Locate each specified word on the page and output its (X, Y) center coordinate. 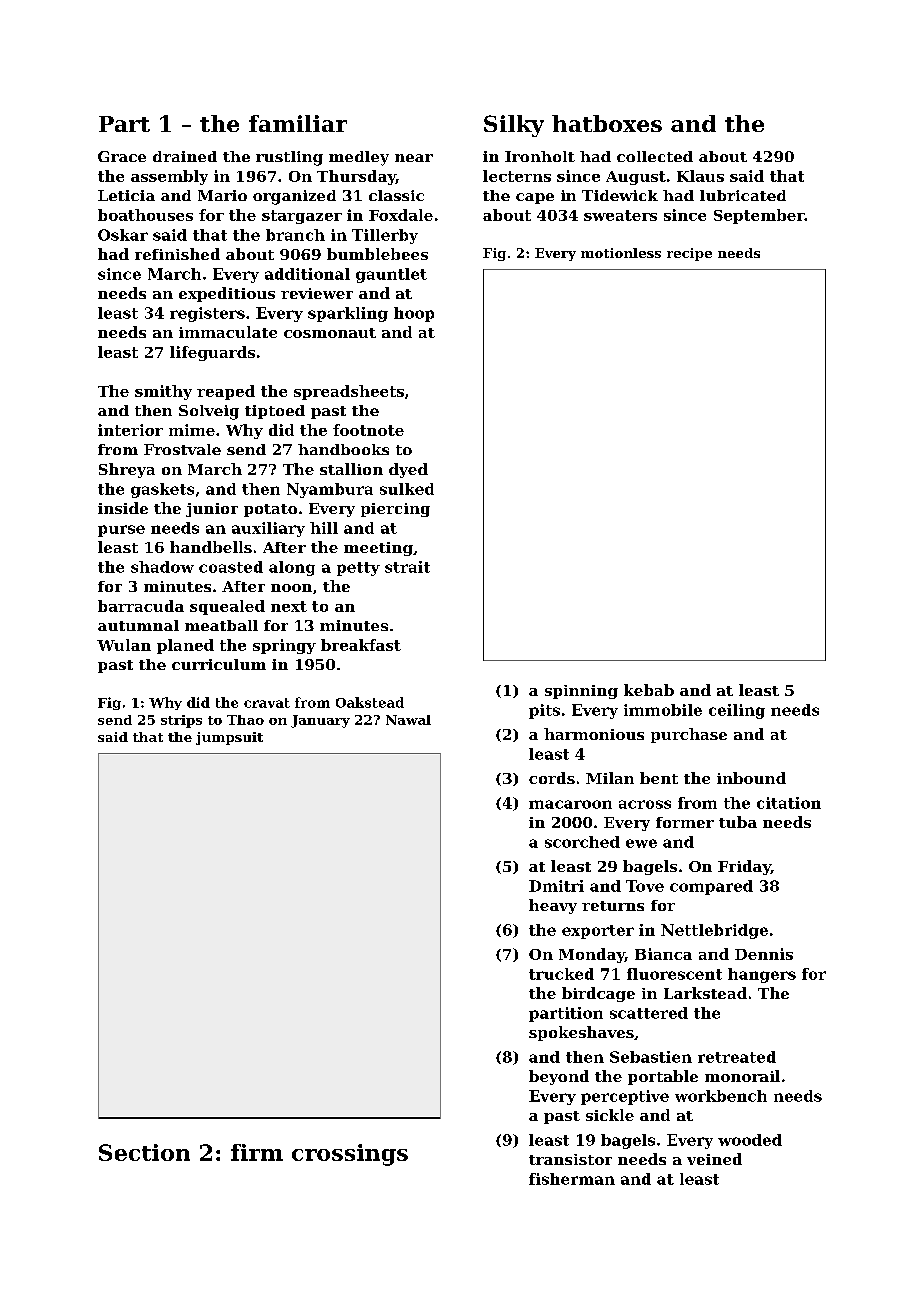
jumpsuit (229, 738)
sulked (407, 489)
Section (144, 1152)
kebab (649, 690)
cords (552, 778)
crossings (350, 1155)
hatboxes (607, 123)
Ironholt (540, 156)
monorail (742, 1076)
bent (659, 778)
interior (130, 430)
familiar (298, 123)
